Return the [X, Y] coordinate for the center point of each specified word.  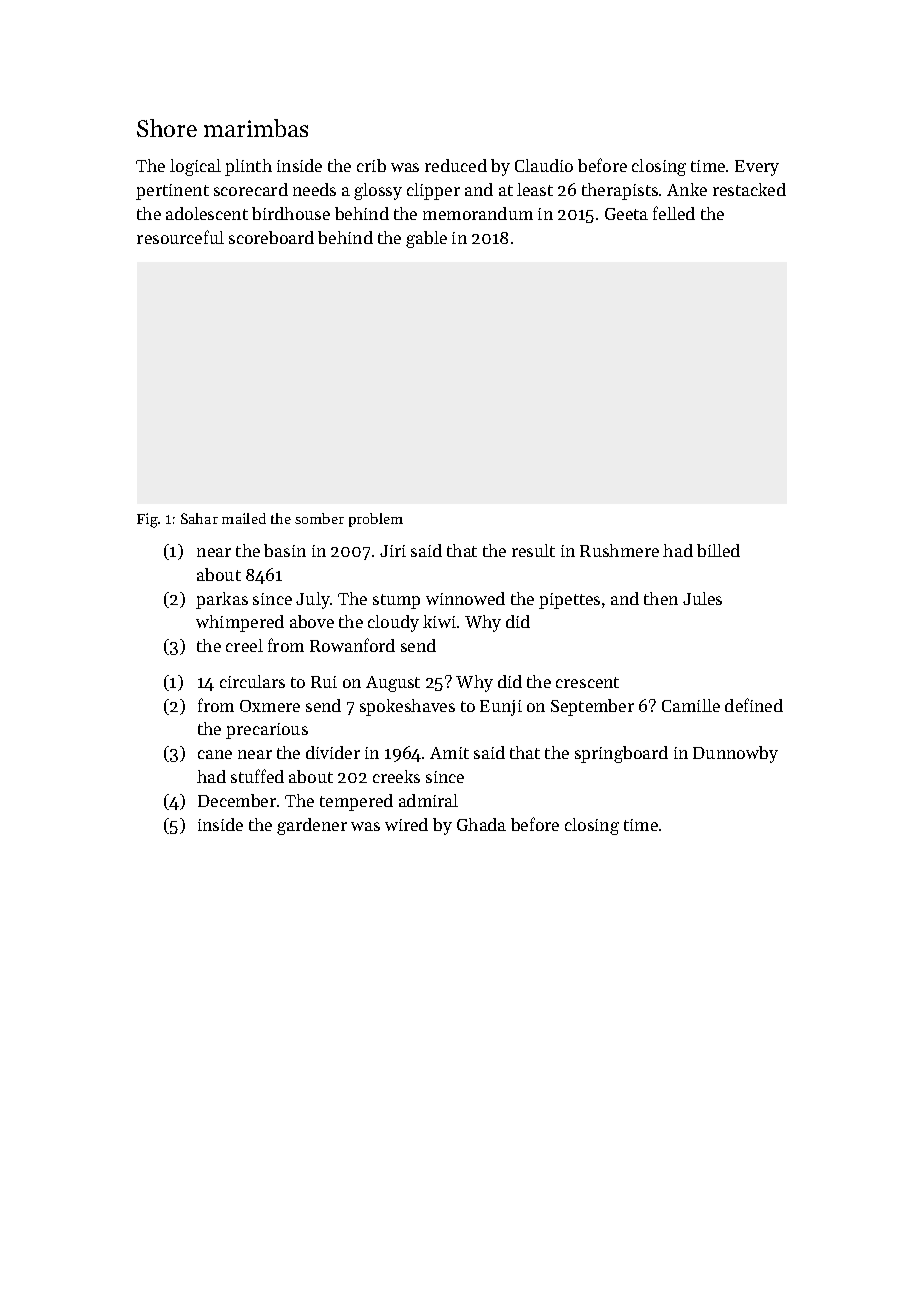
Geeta [626, 214]
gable [426, 239]
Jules [702, 598]
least [535, 189]
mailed [244, 518]
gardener [312, 826]
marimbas [256, 128]
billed [718, 550]
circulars [252, 681]
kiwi [439, 621]
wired [406, 824]
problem [376, 520]
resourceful [180, 237]
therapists [620, 191]
